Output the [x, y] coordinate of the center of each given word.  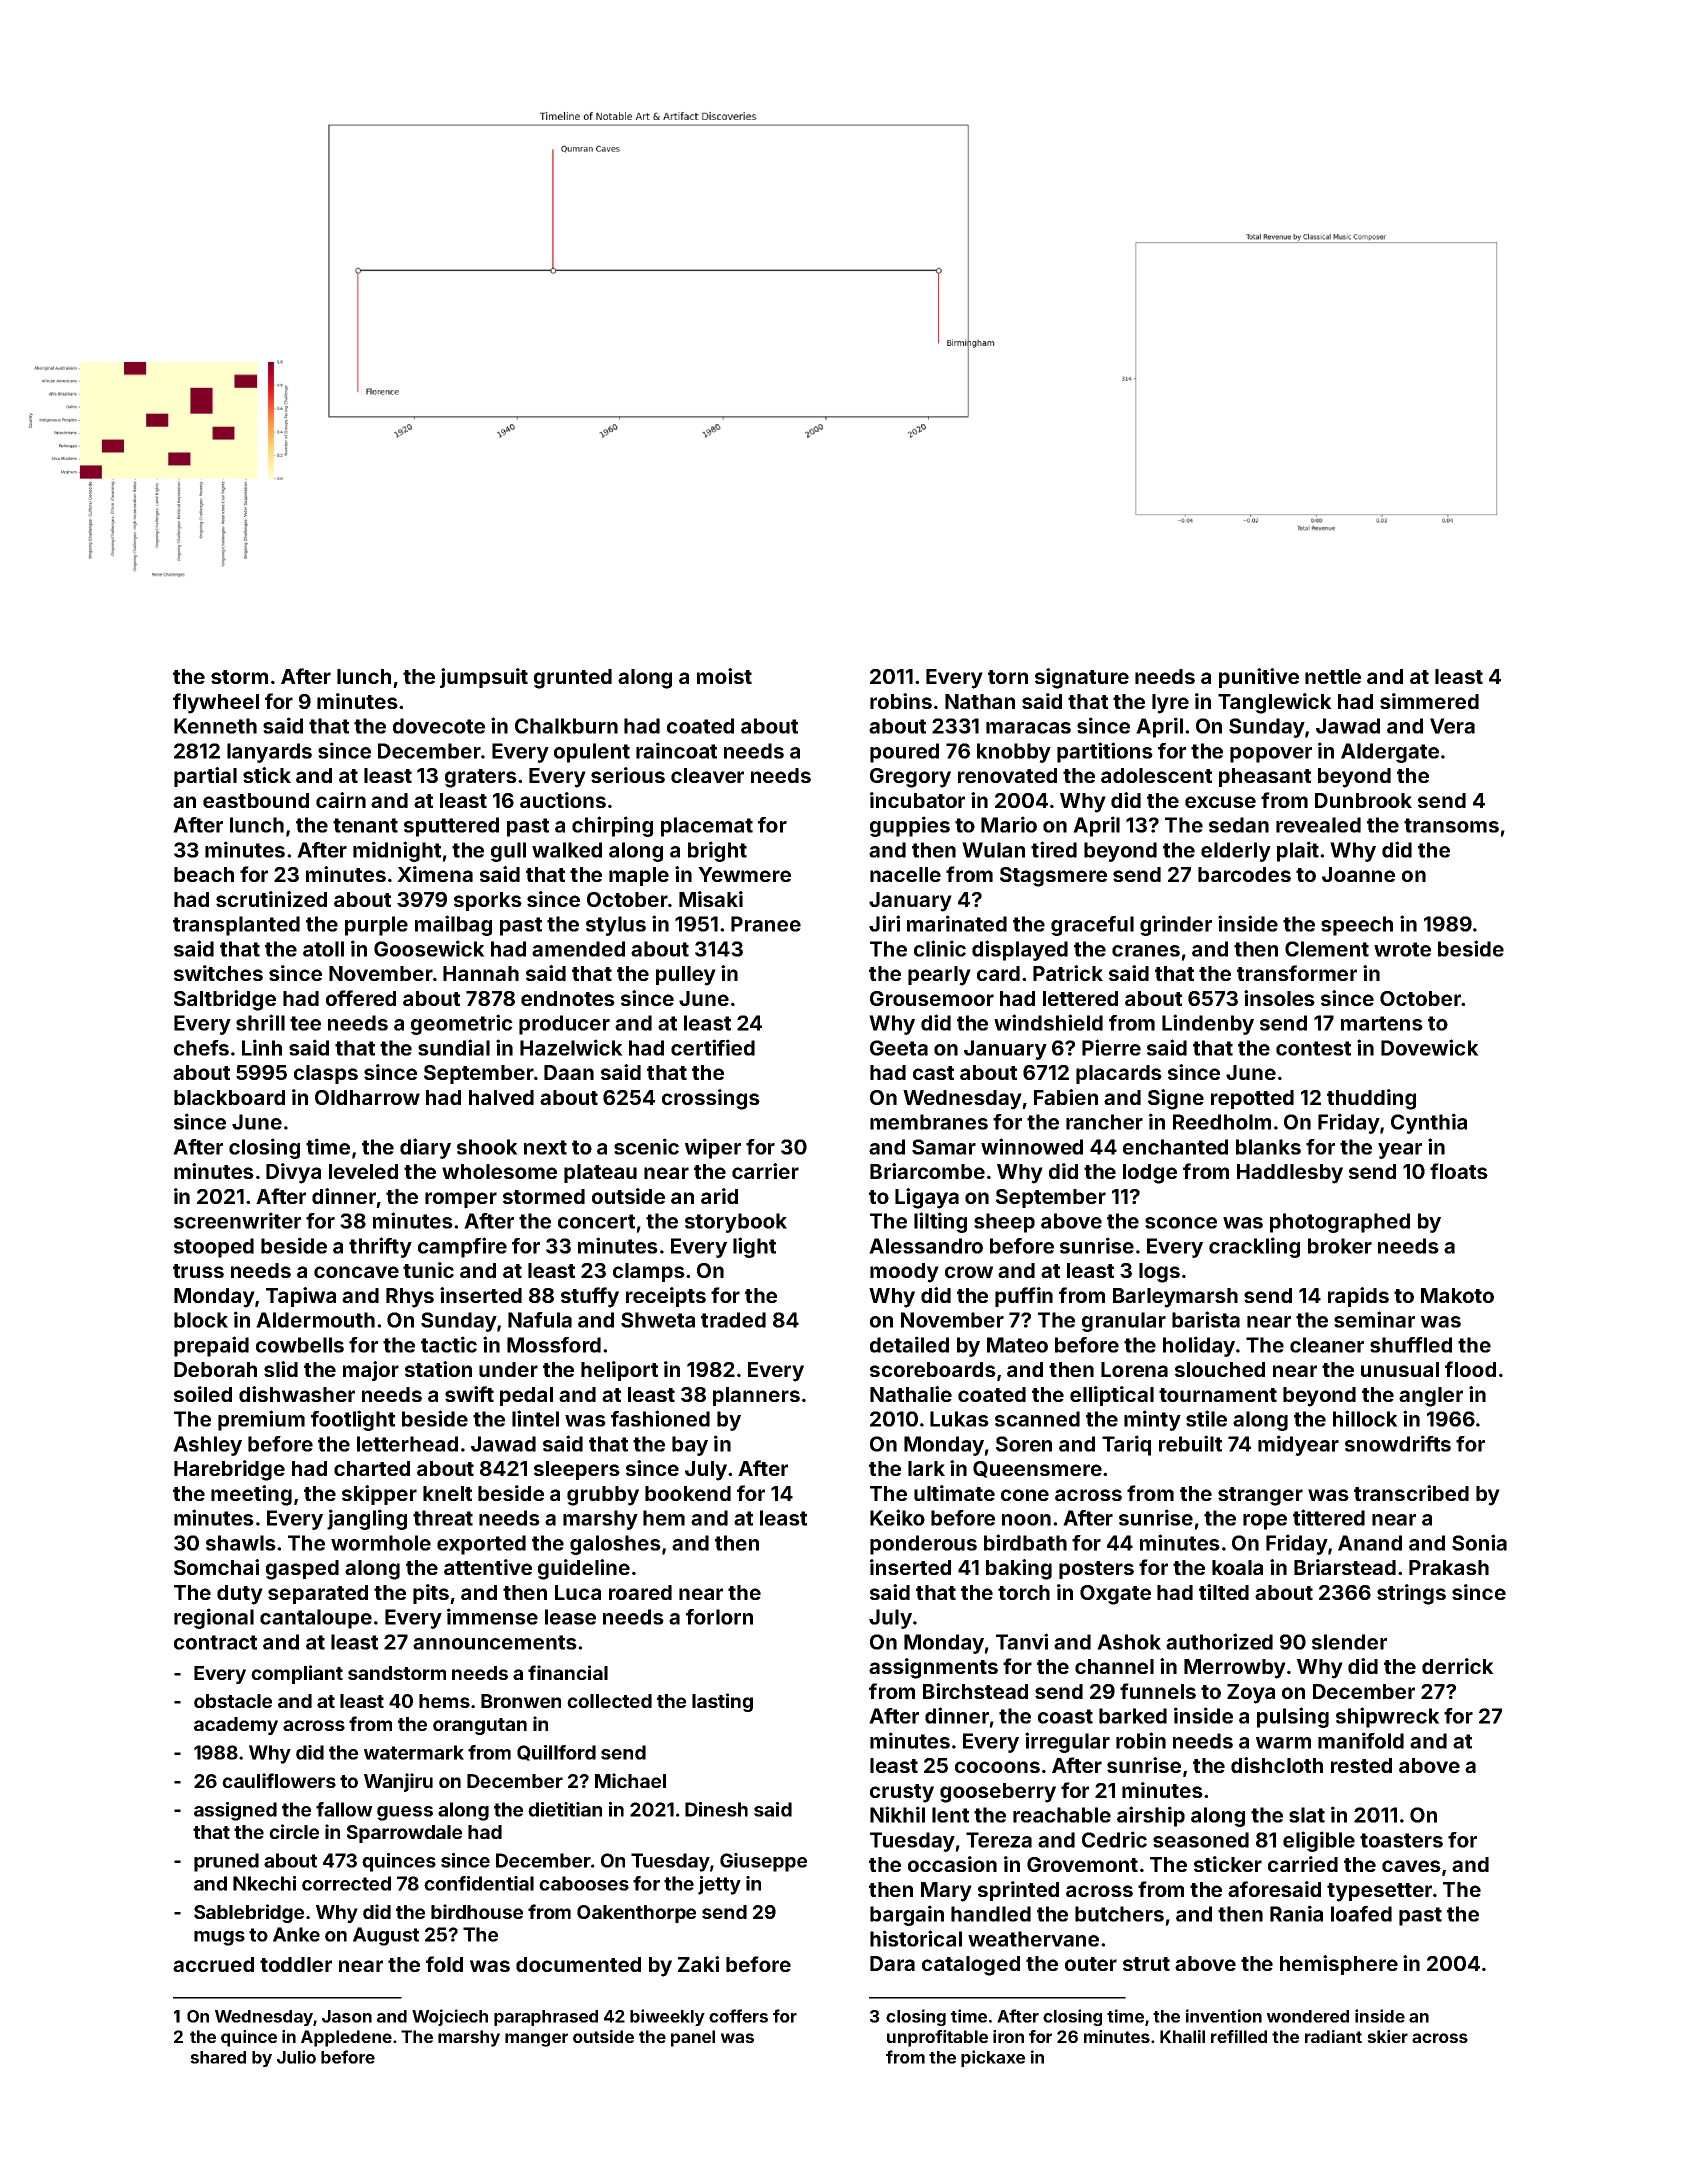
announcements [495, 1642]
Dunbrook [1363, 800]
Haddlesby [1290, 1174]
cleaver [707, 775]
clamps [649, 1272]
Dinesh [716, 1809]
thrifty [380, 1247]
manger [536, 2040]
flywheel [216, 703]
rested [1361, 1765]
